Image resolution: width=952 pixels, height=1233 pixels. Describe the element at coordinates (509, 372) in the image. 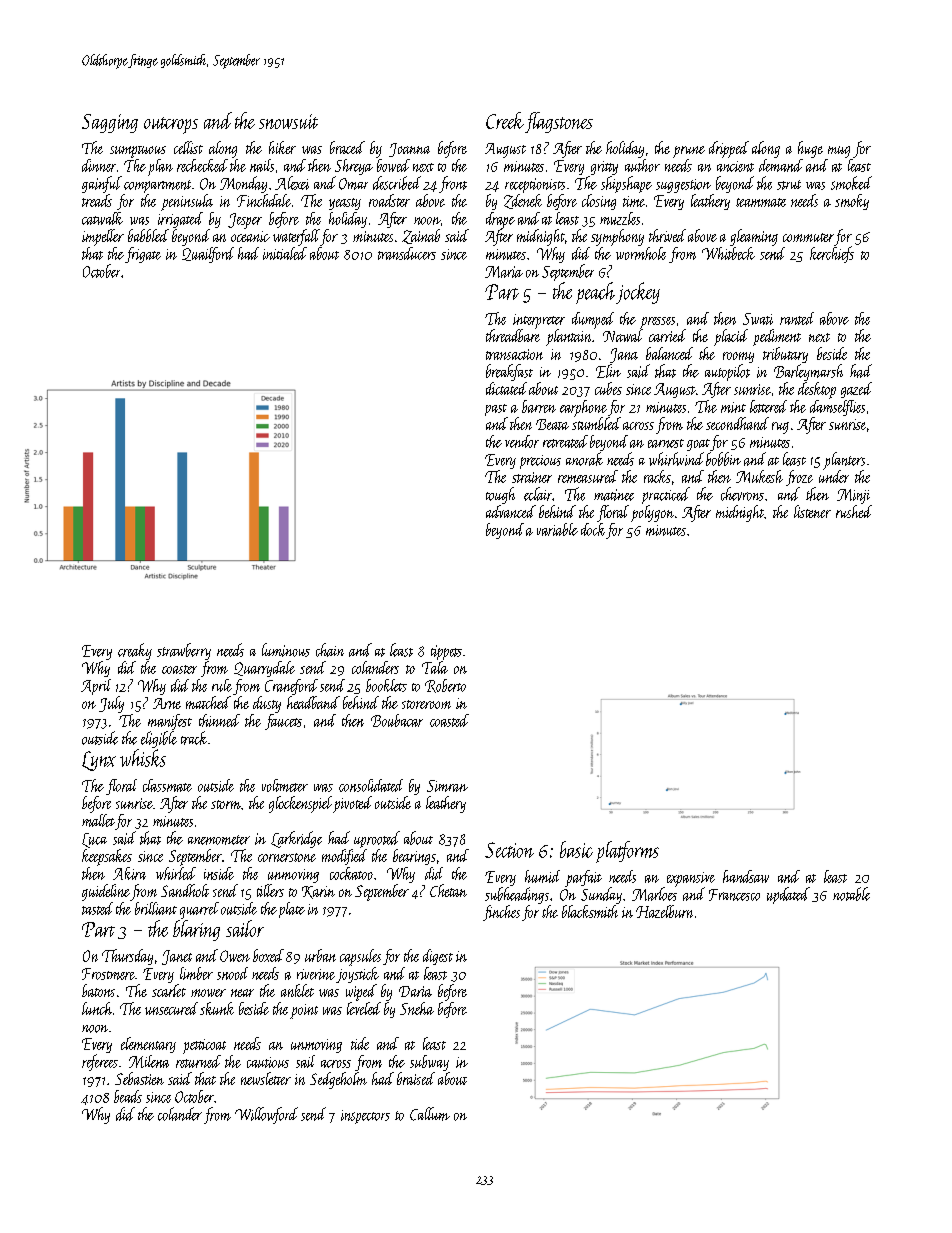

I see `breakfast` at that location.
